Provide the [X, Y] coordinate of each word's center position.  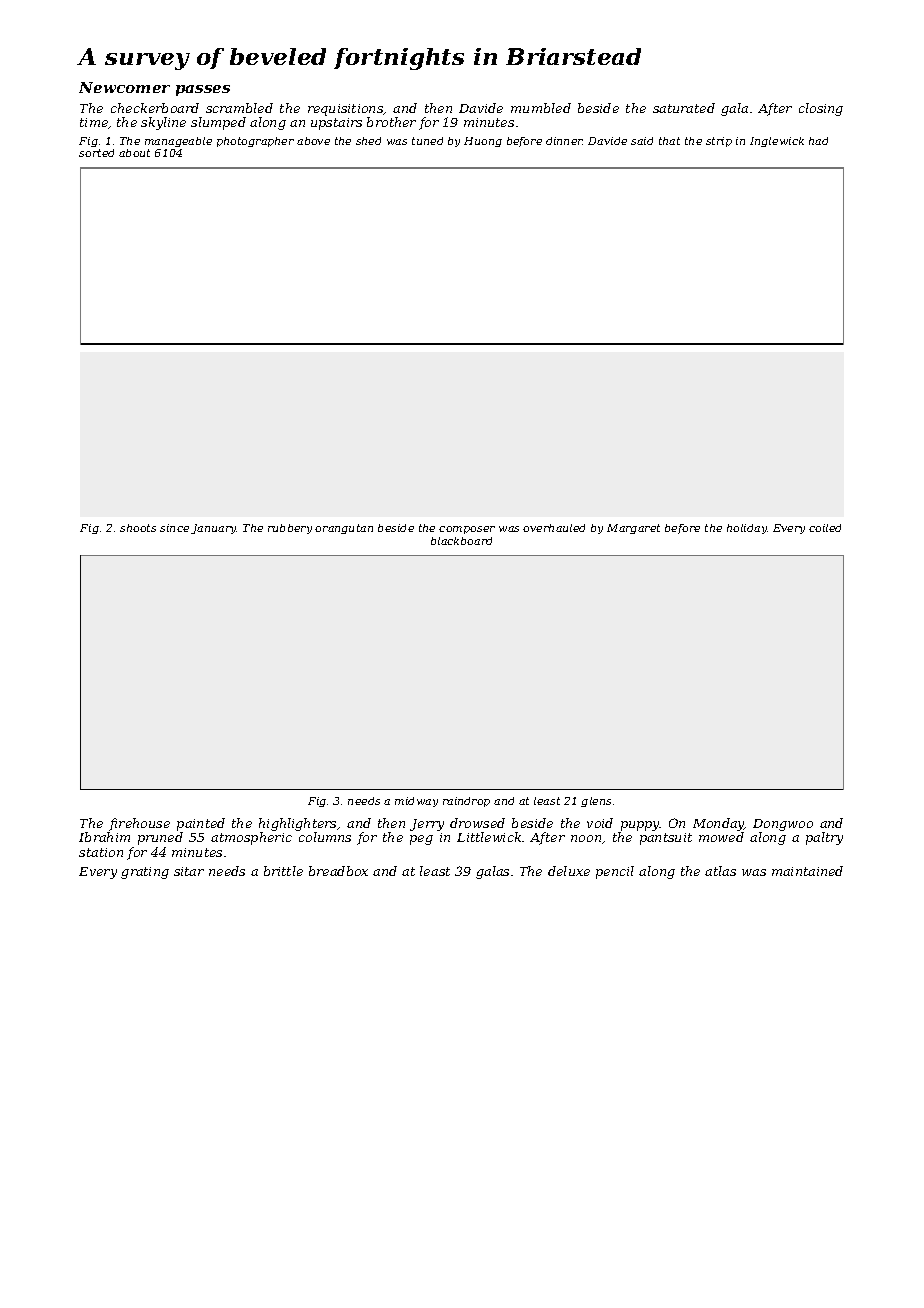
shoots [138, 528]
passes [203, 90]
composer [467, 530]
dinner [564, 141]
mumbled [541, 108]
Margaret [633, 529]
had [818, 141]
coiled [825, 528]
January [214, 529]
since [174, 528]
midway [416, 802]
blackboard [461, 541]
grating [145, 873]
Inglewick [777, 142]
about [134, 153]
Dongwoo [783, 825]
